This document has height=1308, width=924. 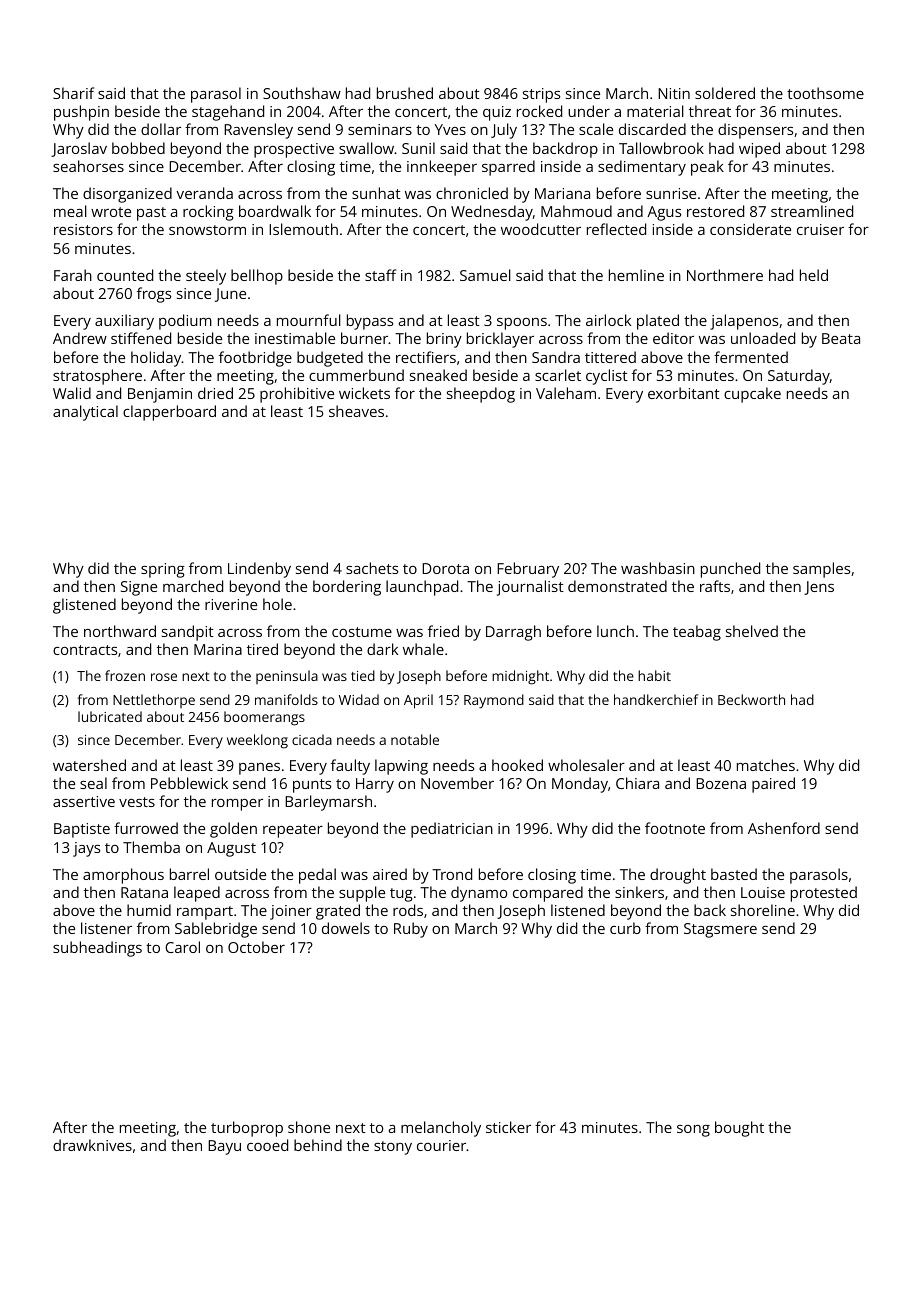 I want to click on Dorota, so click(x=445, y=568).
